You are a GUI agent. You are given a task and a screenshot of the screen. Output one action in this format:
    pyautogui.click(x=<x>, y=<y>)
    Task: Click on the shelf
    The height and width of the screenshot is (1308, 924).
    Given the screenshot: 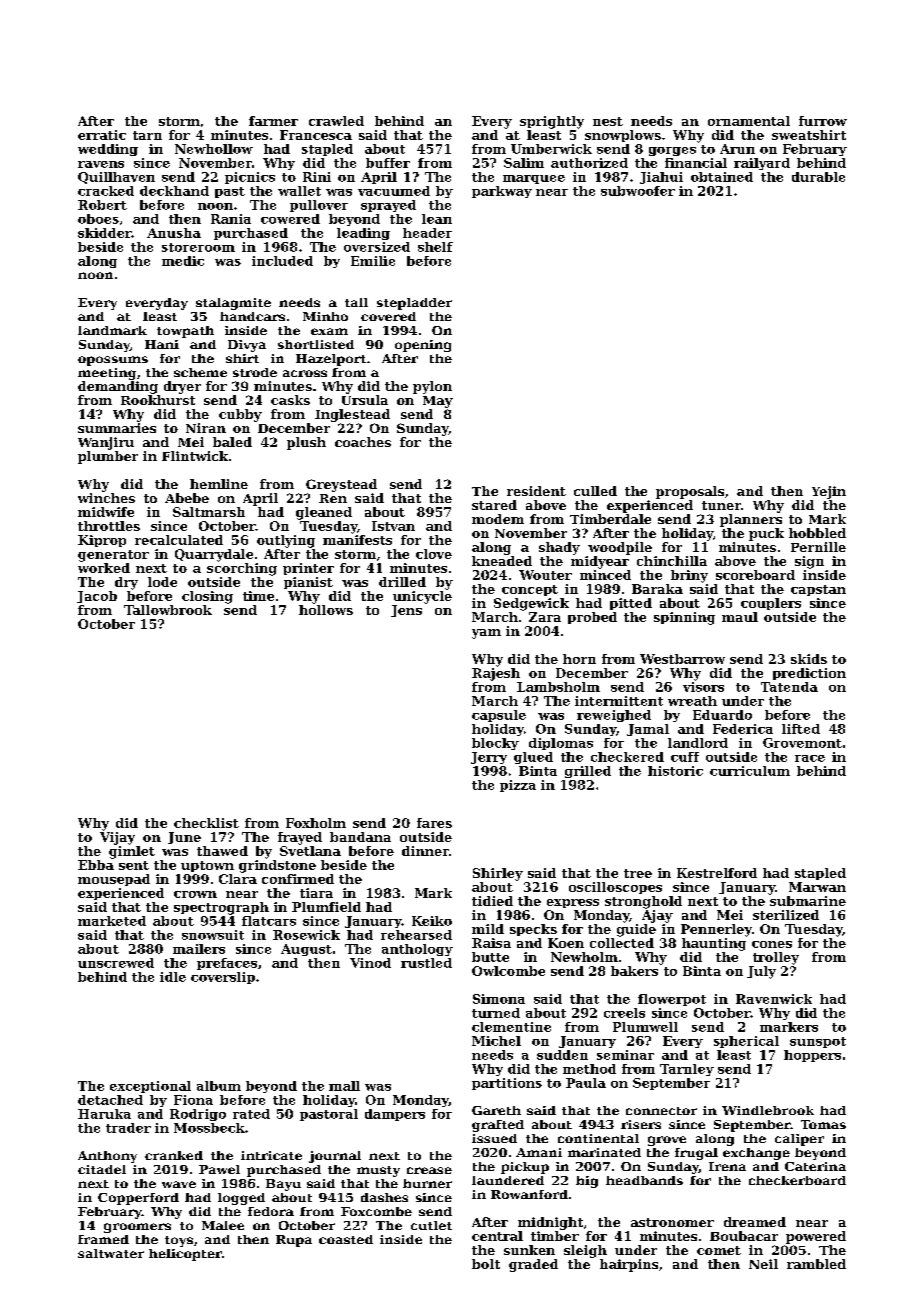 What is the action you would take?
    pyautogui.click(x=435, y=247)
